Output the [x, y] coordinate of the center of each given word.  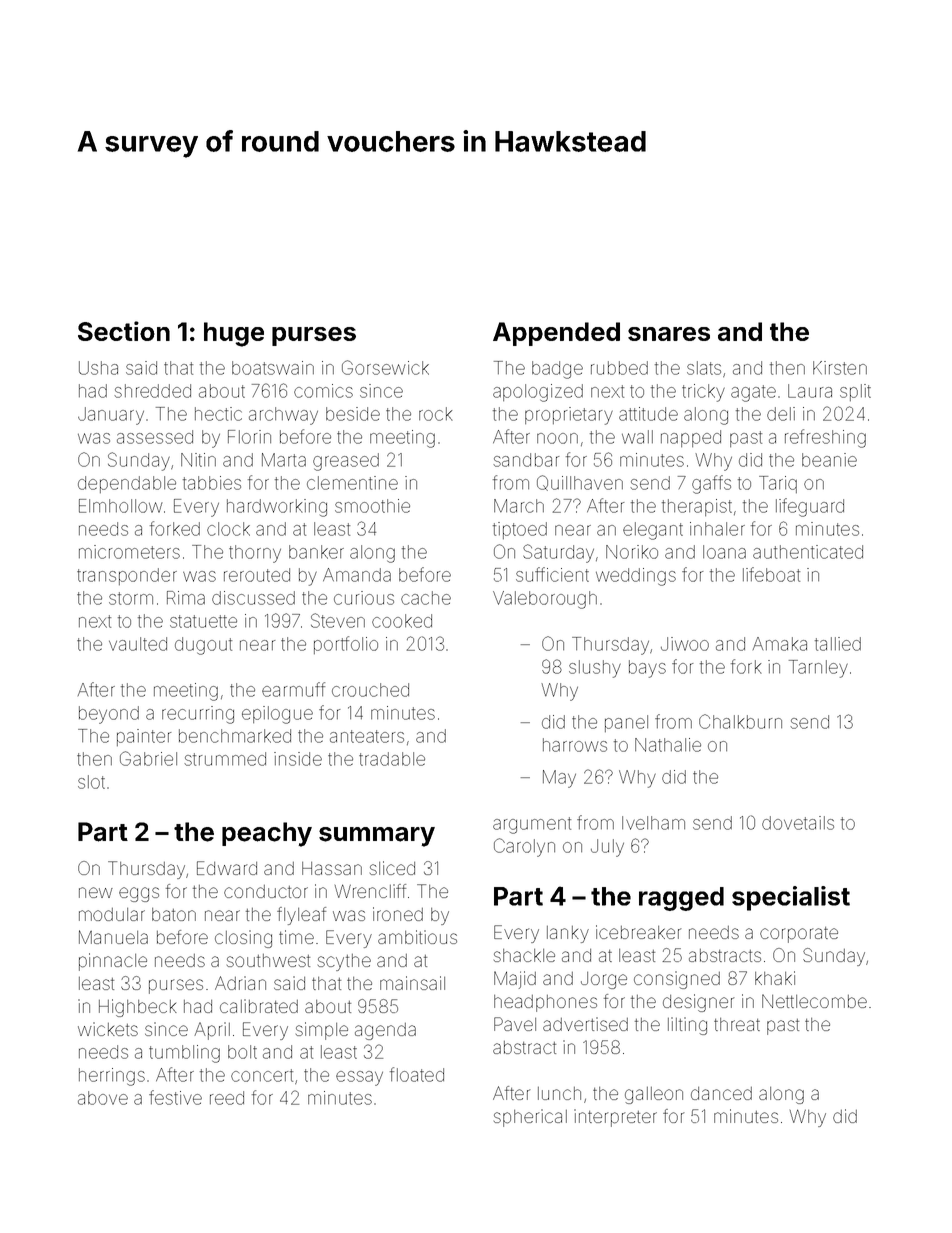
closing [243, 939]
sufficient [552, 574]
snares [669, 334]
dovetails [798, 823]
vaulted [138, 644]
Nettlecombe [814, 1001]
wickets [108, 1029]
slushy [595, 669]
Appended [556, 334]
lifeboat [771, 574]
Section [124, 331]
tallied [838, 644]
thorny [255, 554]
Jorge [604, 980]
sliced [392, 868]
